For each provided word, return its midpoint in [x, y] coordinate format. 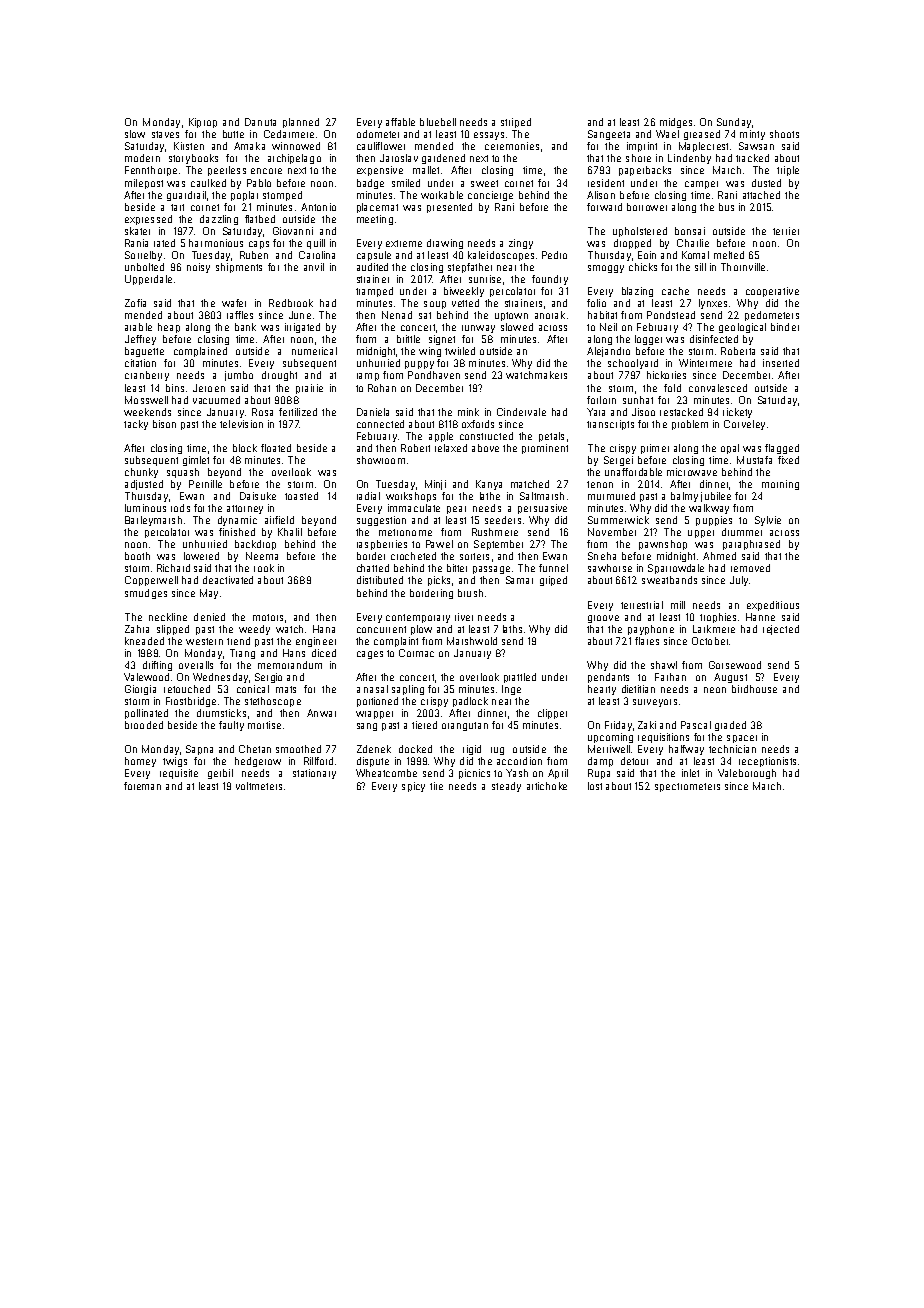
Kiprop [203, 123]
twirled [460, 351]
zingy [521, 244]
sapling [408, 690]
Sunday [734, 123]
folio [596, 303]
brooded [144, 725]
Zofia [135, 303]
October [710, 641]
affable [400, 122]
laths [512, 629]
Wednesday [220, 678]
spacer [742, 739]
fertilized [298, 412]
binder [785, 327]
